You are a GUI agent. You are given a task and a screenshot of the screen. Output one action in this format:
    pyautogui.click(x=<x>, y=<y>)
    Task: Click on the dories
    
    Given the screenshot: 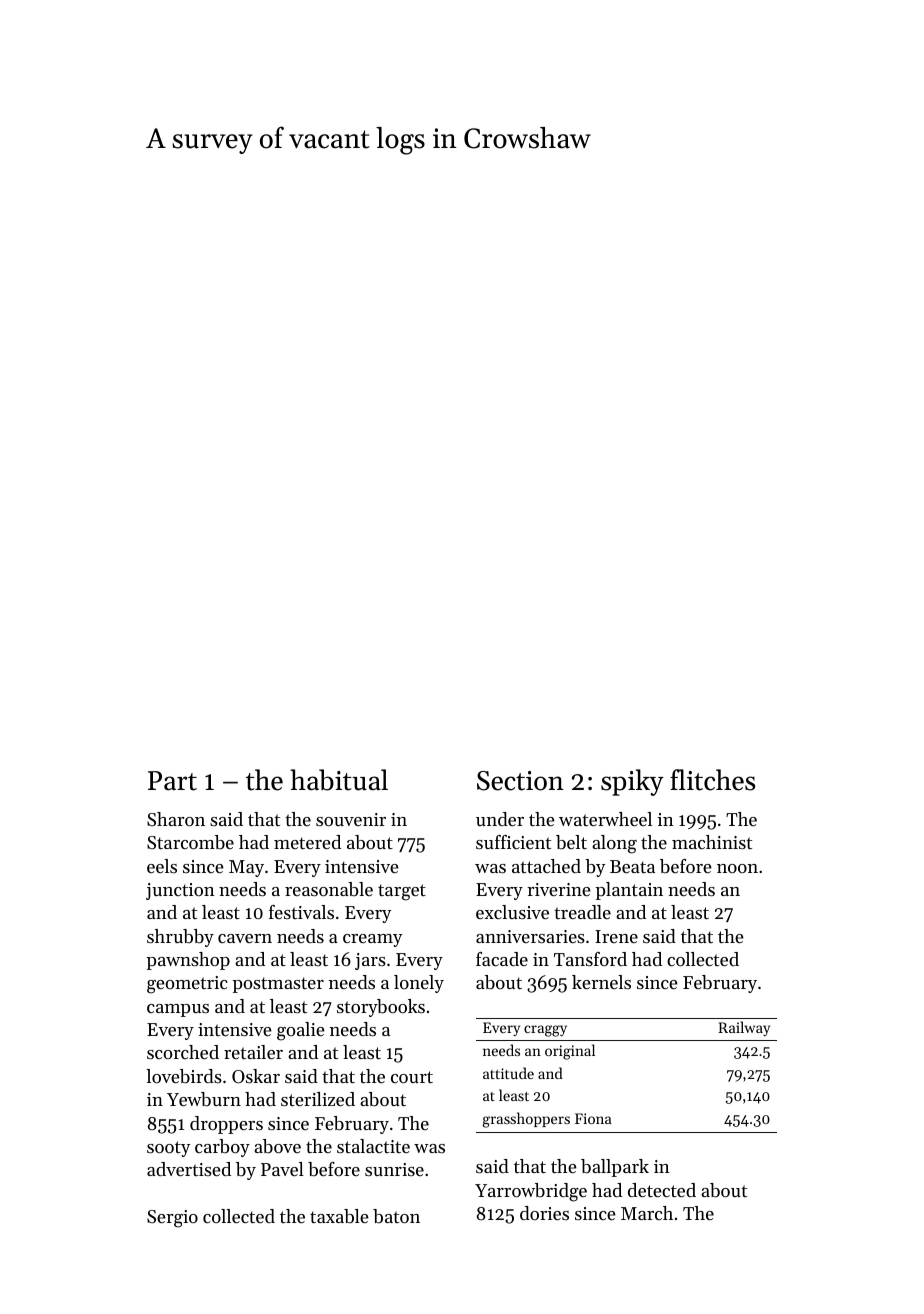 What is the action you would take?
    pyautogui.click(x=544, y=1213)
